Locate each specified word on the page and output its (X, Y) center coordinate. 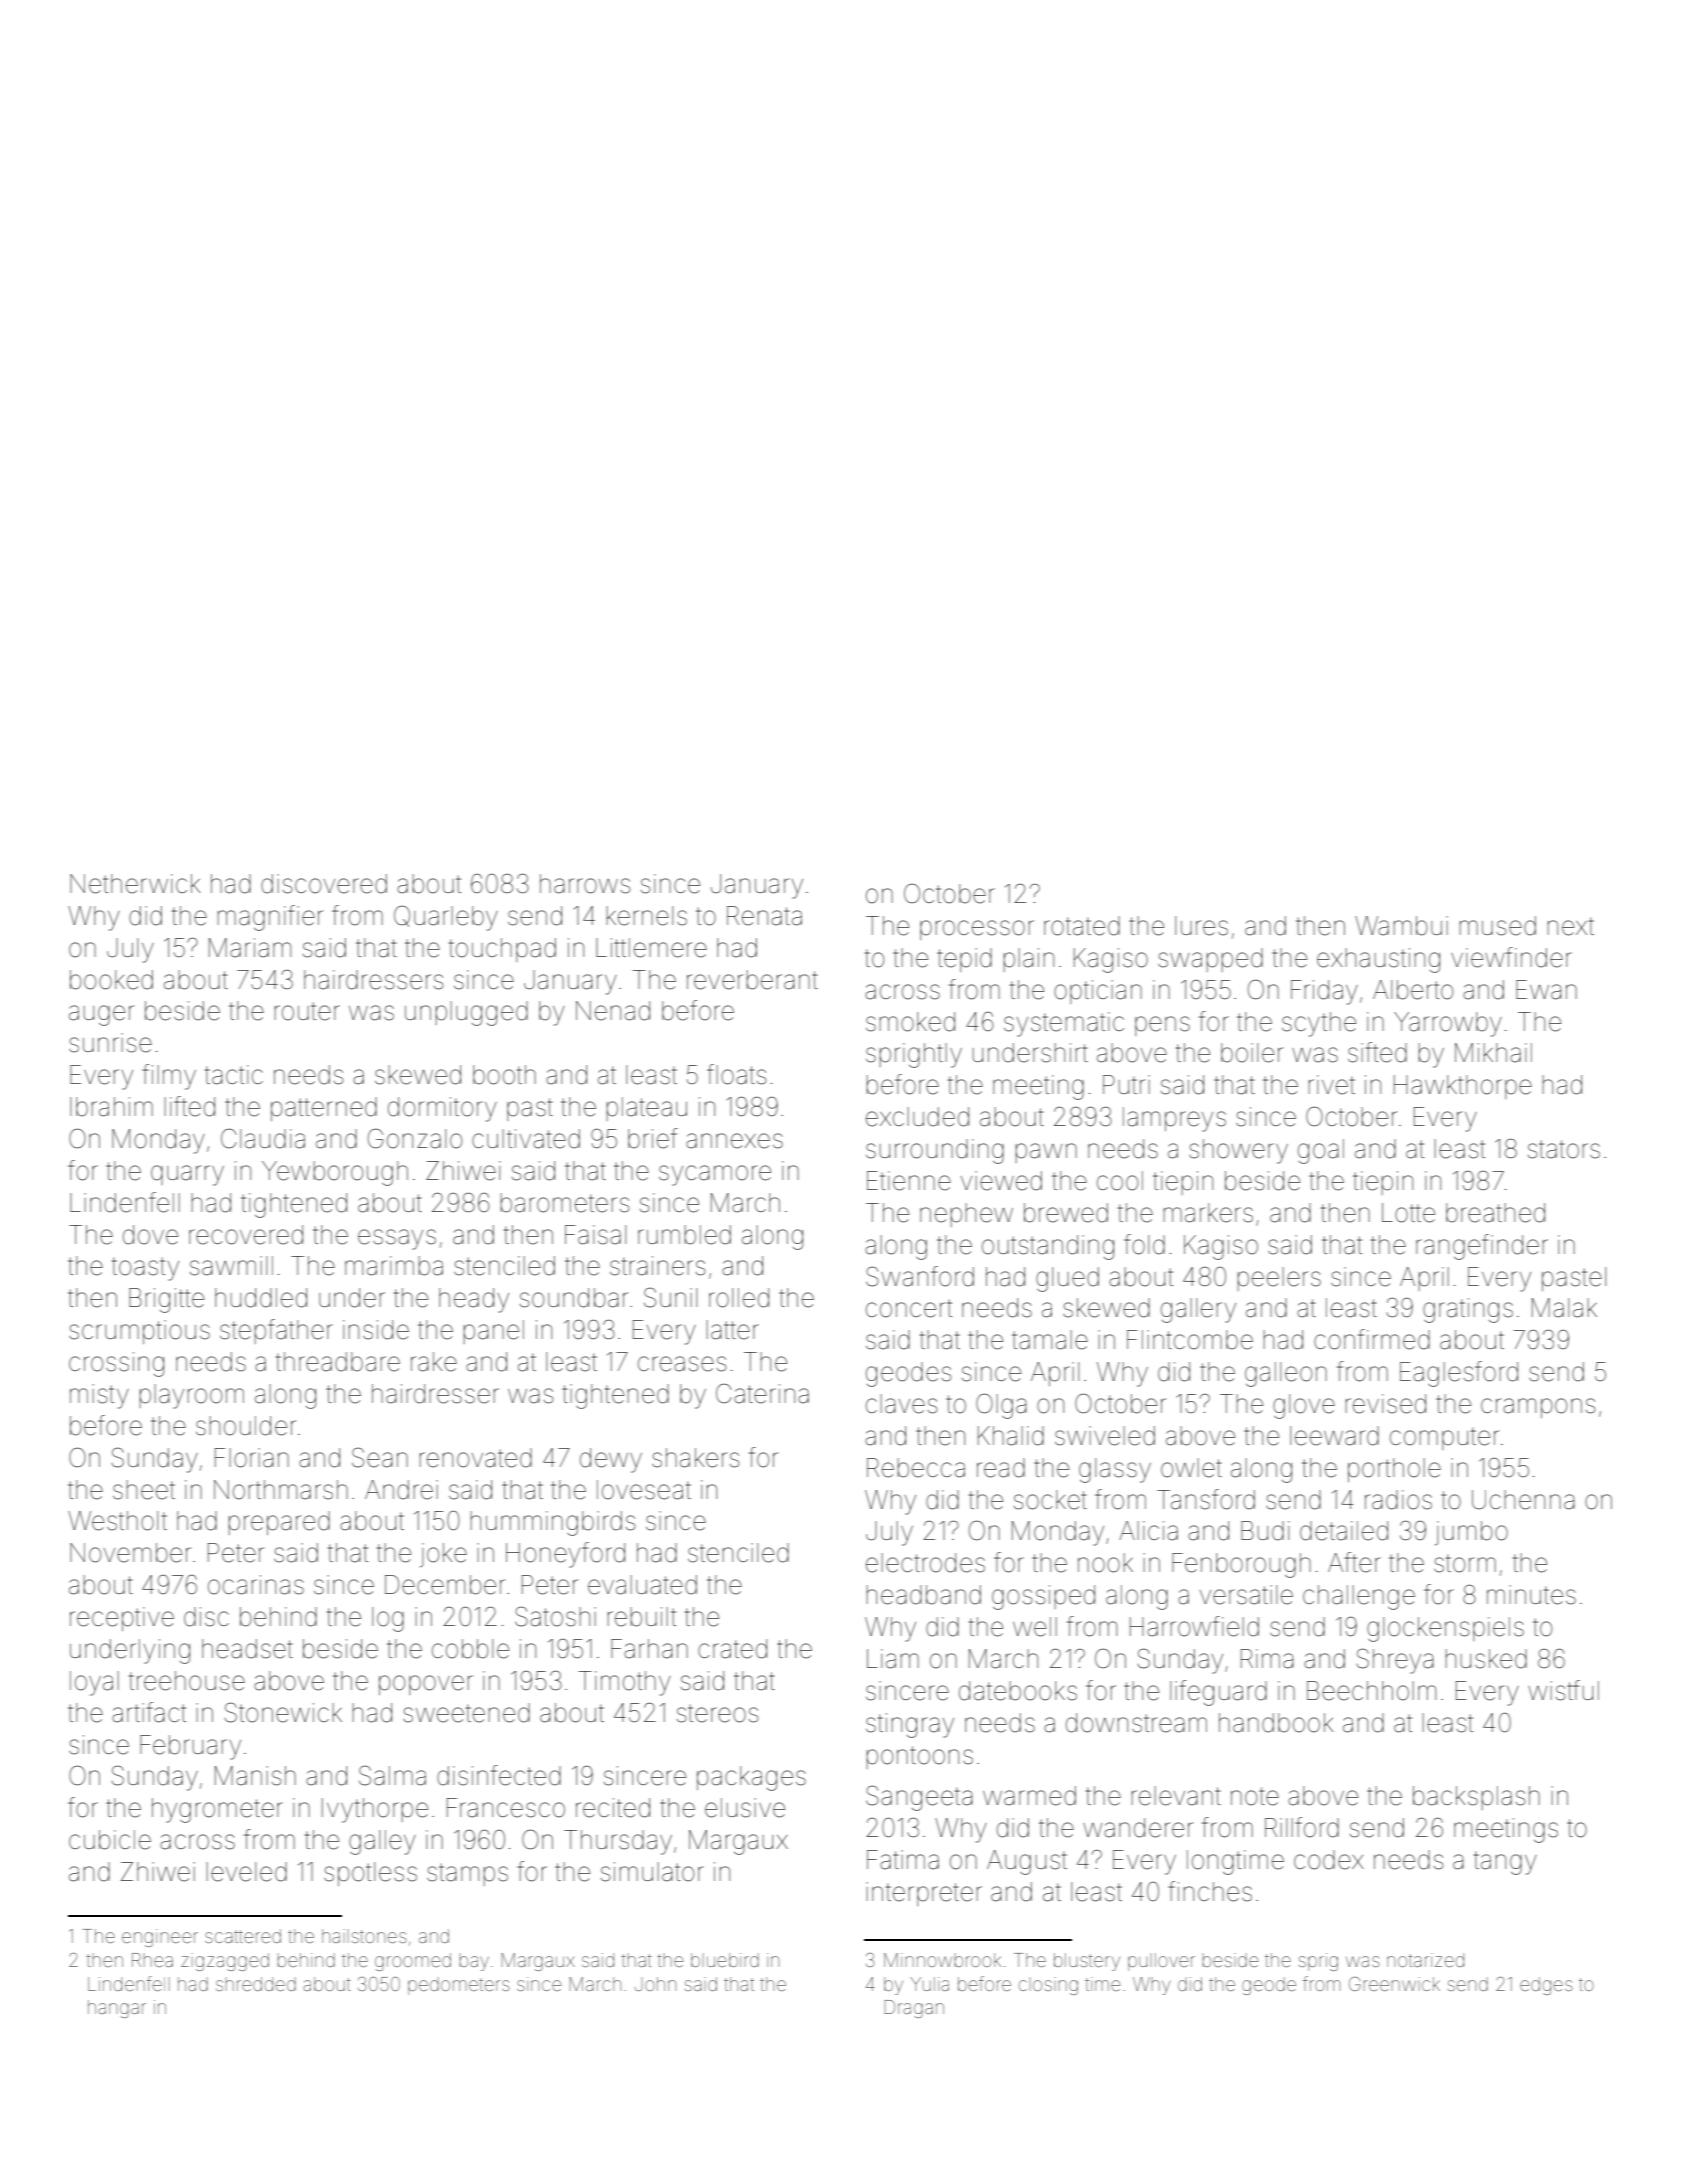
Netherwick (135, 884)
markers (1208, 1213)
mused (1498, 926)
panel (494, 1332)
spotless (370, 1874)
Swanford (920, 1276)
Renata (764, 916)
